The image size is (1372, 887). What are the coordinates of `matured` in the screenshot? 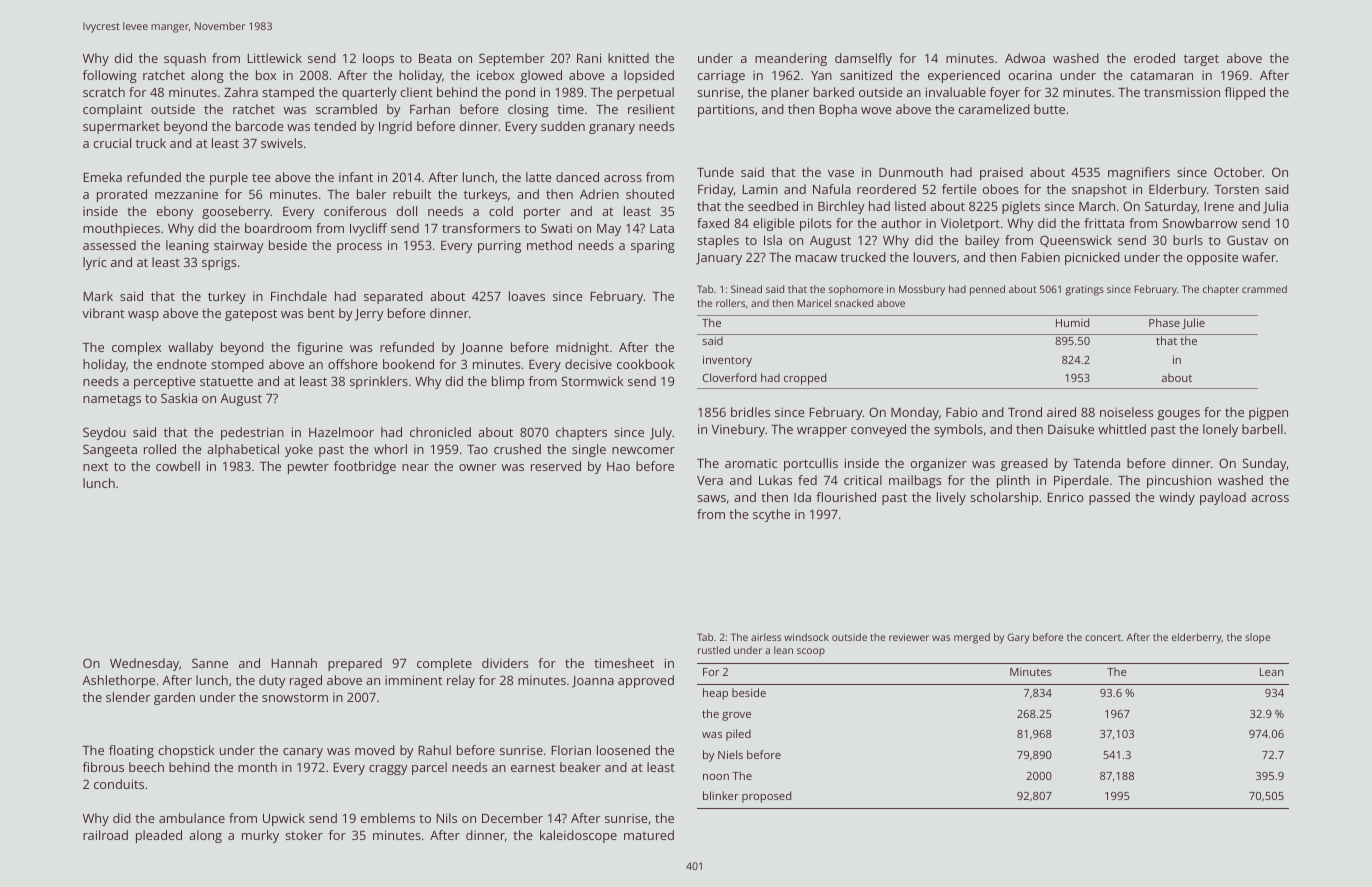 It's located at (649, 835).
